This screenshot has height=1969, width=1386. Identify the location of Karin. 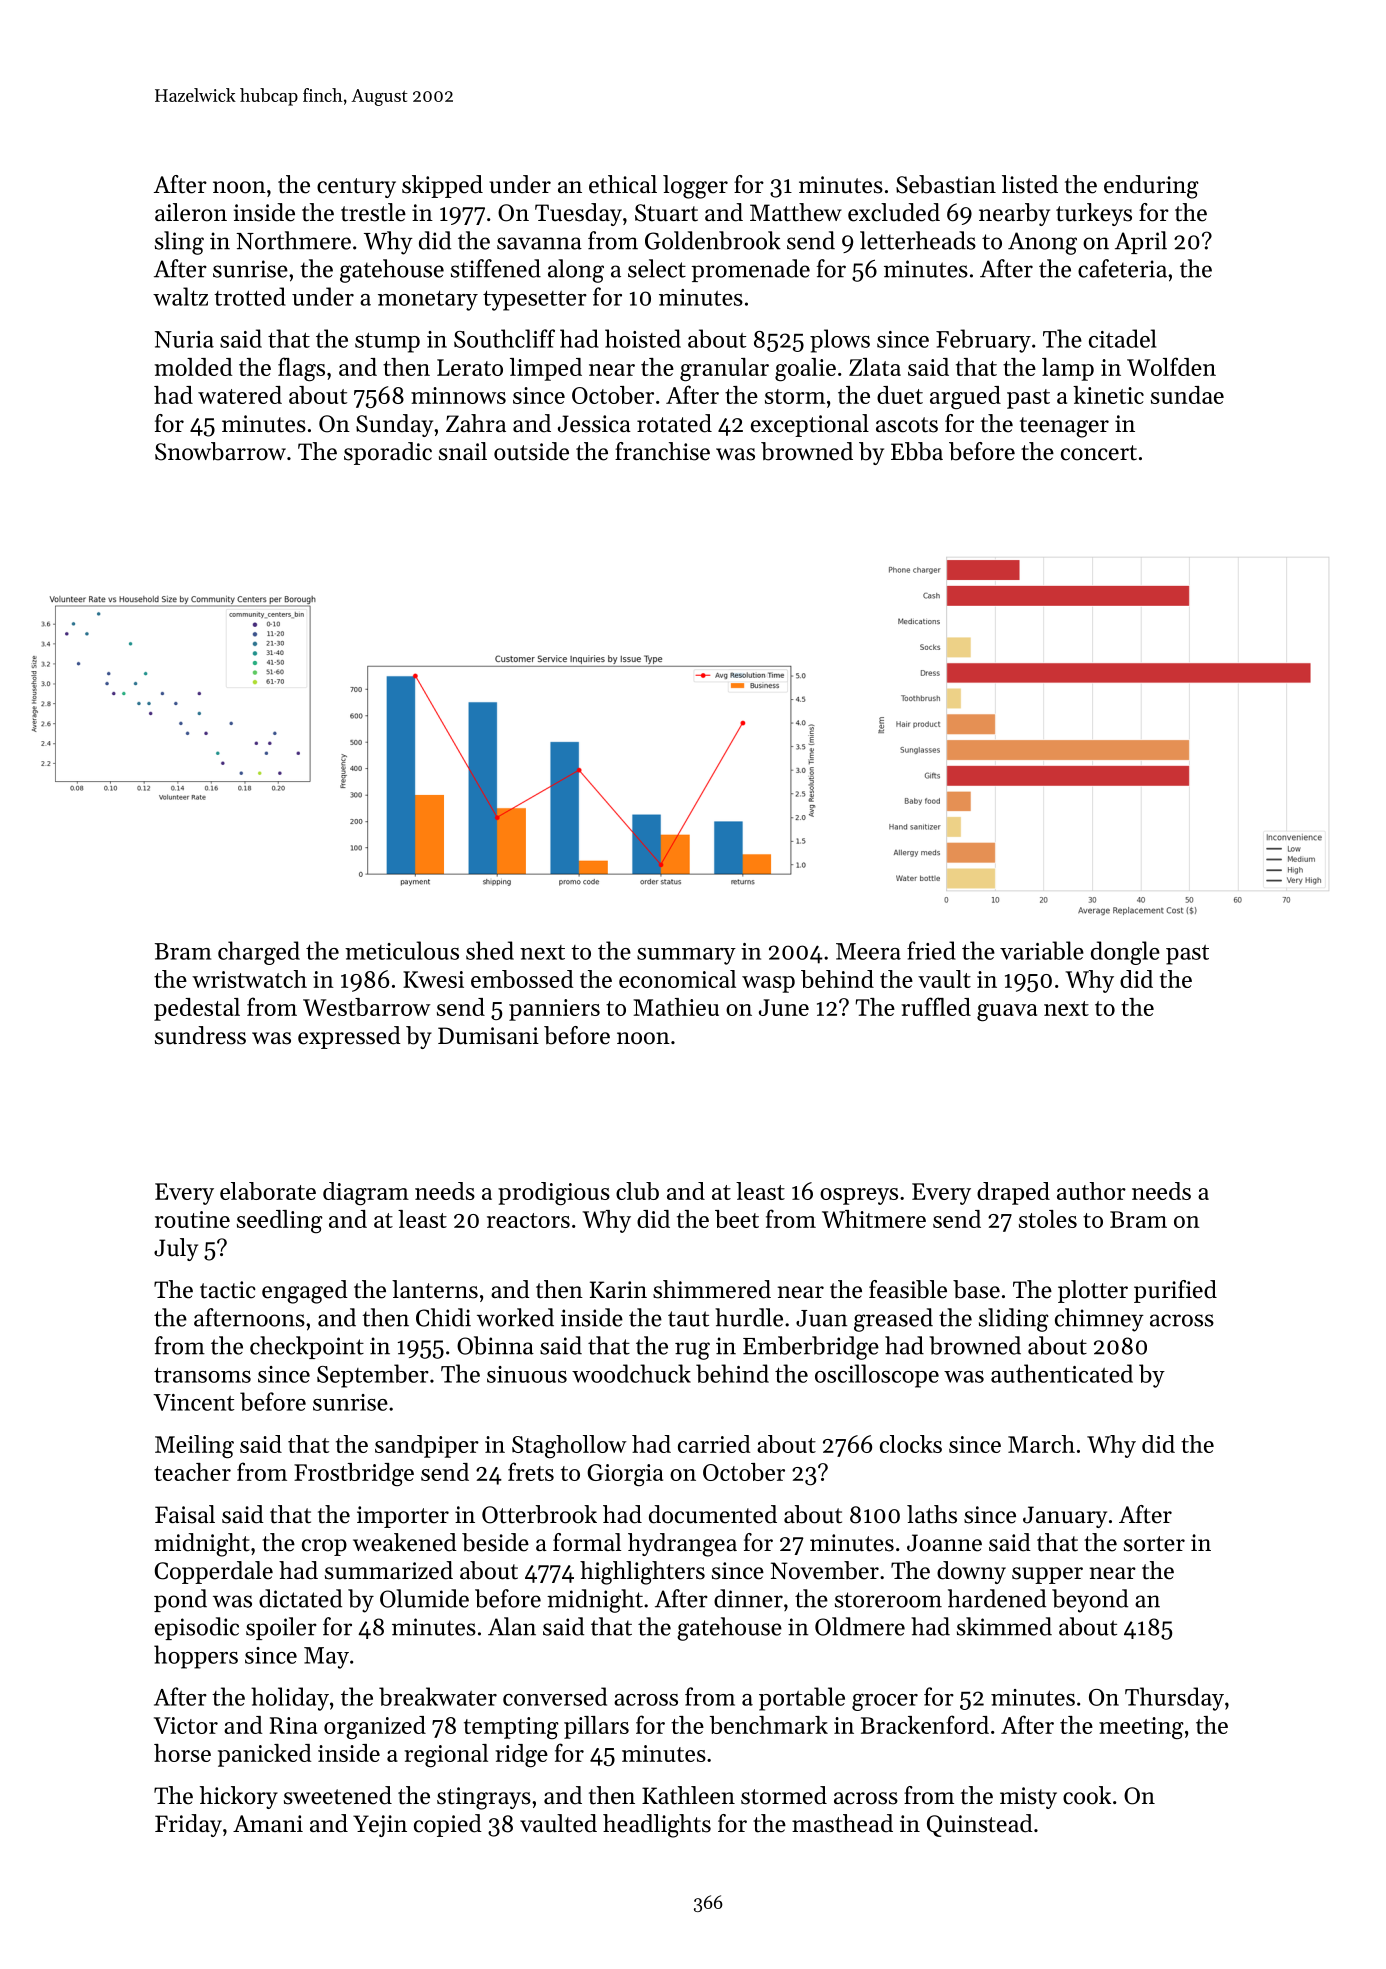
(618, 1289).
